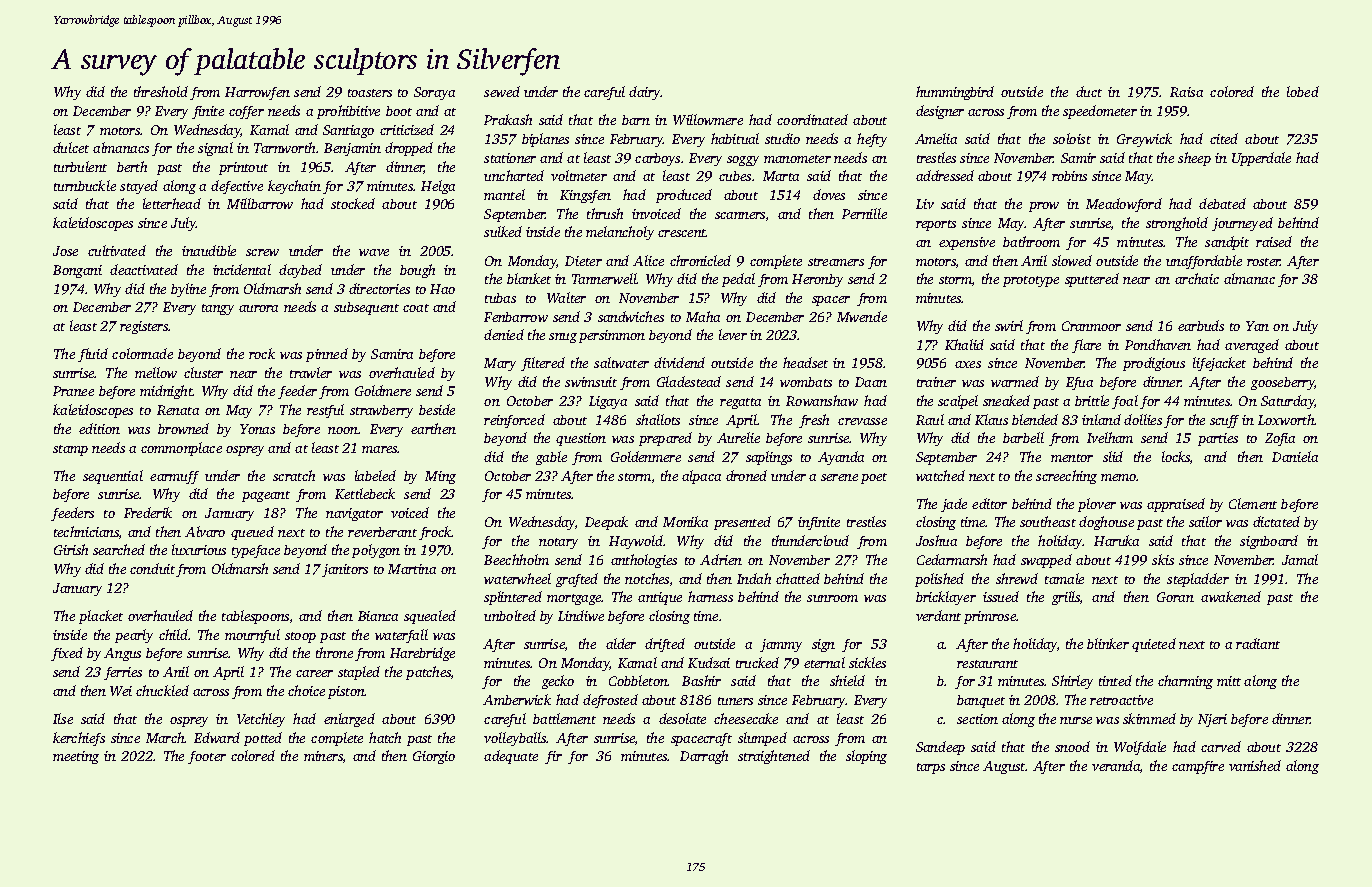  I want to click on miners, so click(323, 756).
